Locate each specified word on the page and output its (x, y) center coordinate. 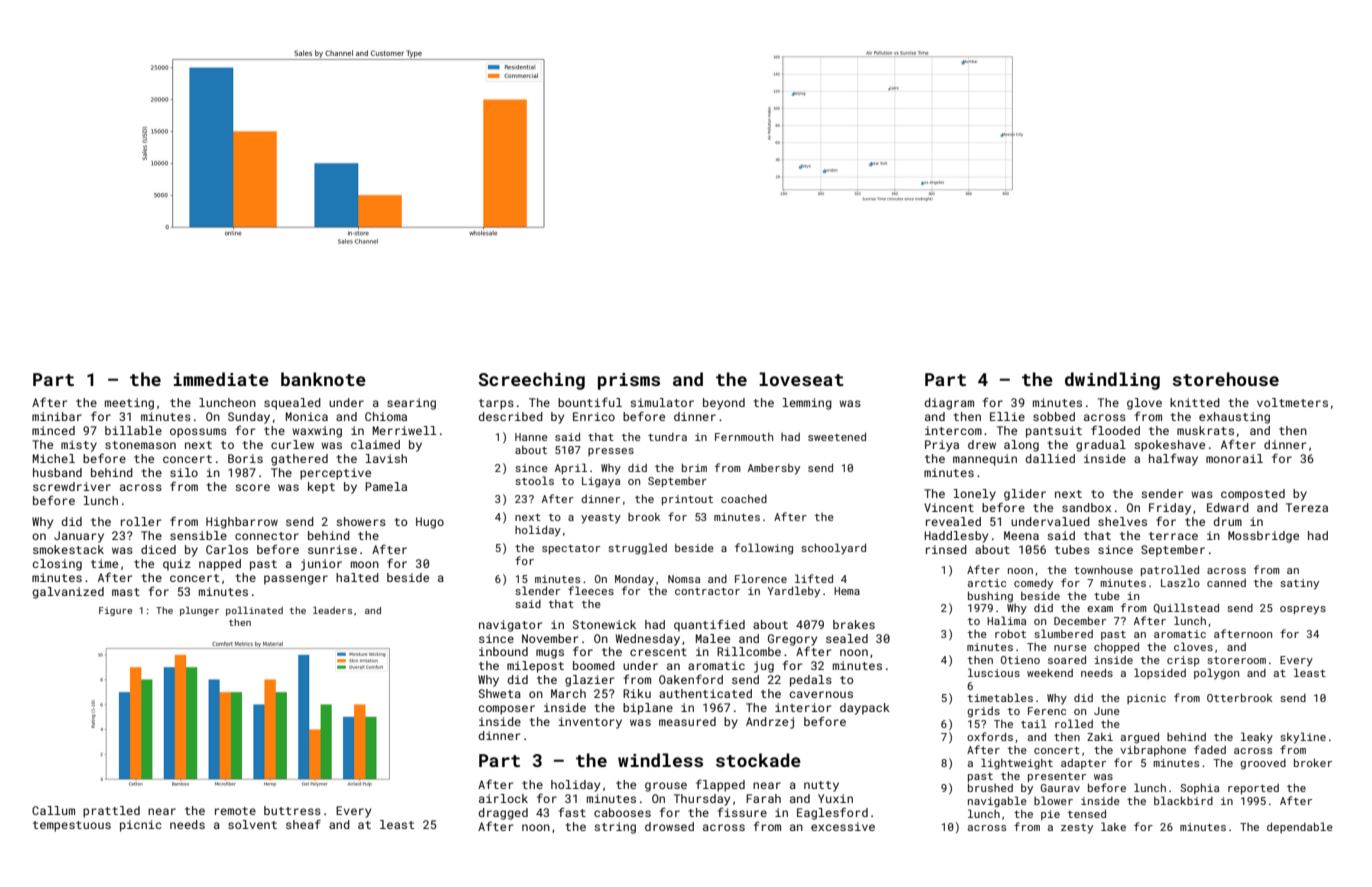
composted (1253, 495)
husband (57, 472)
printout (687, 500)
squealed (292, 404)
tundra (667, 437)
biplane (648, 709)
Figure (115, 611)
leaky (1257, 738)
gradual (1101, 446)
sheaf (303, 824)
